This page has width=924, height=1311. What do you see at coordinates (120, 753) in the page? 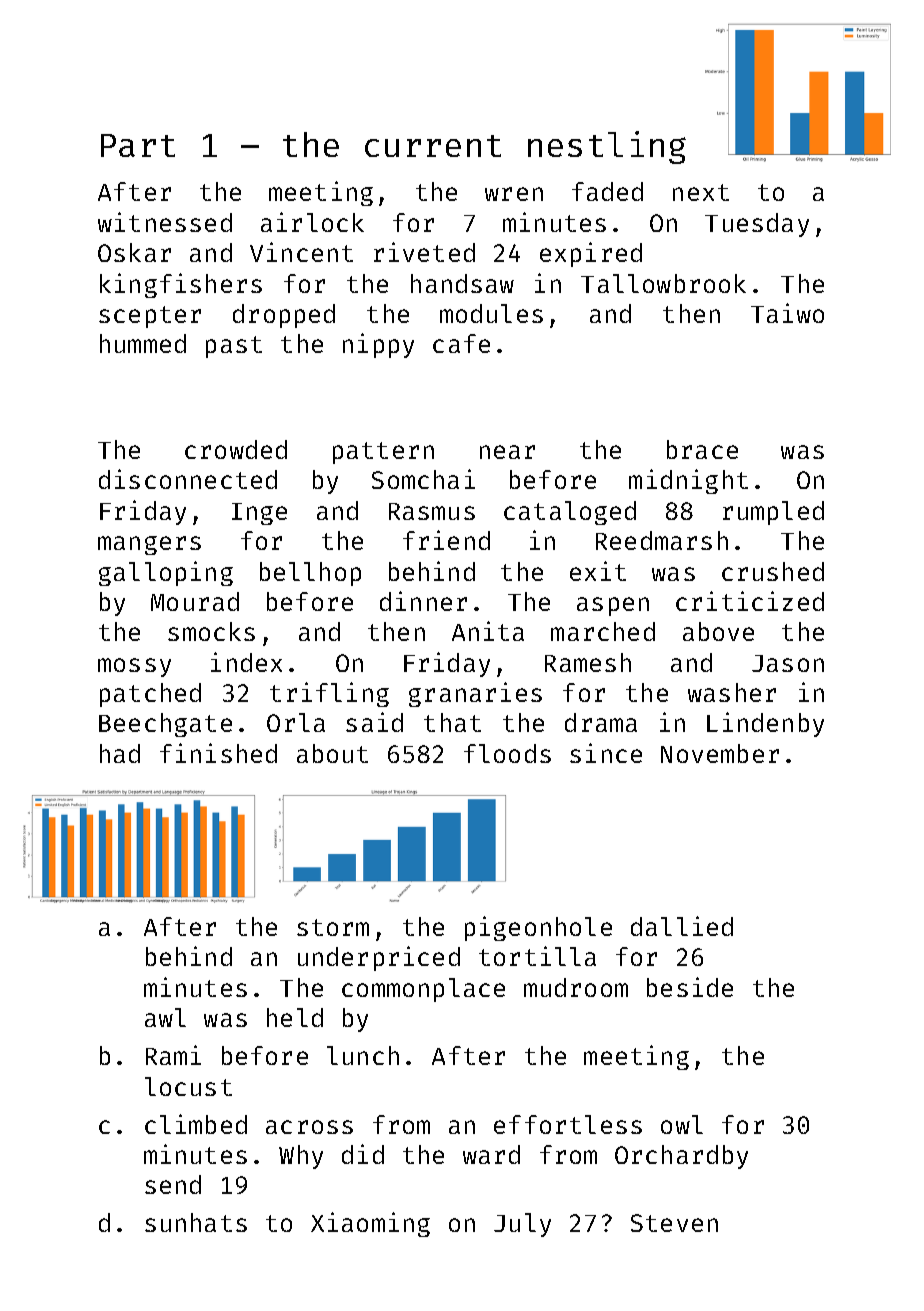
I see `had` at bounding box center [120, 753].
